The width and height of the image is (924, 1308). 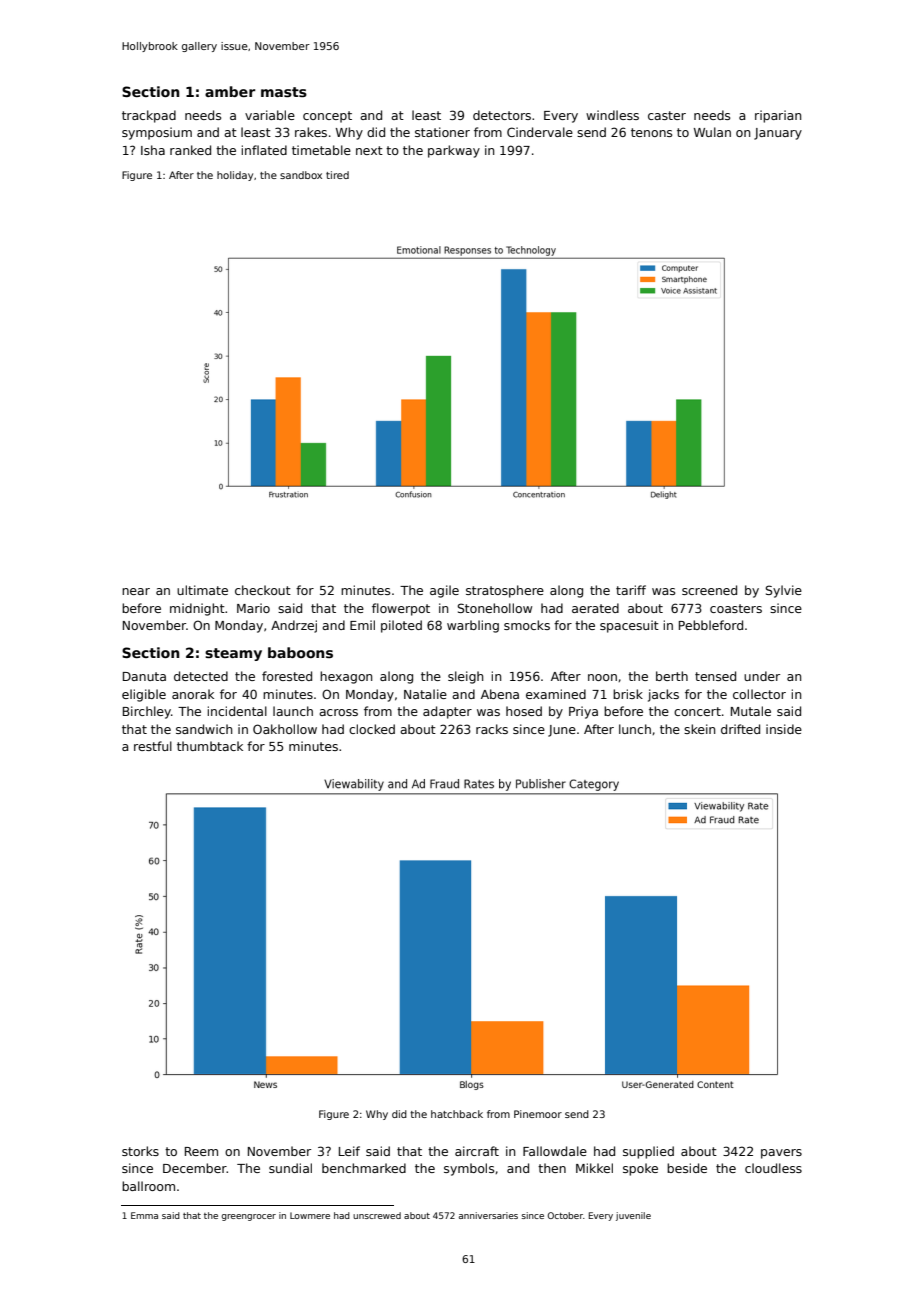 What do you see at coordinates (778, 116) in the image?
I see `riparian` at bounding box center [778, 116].
